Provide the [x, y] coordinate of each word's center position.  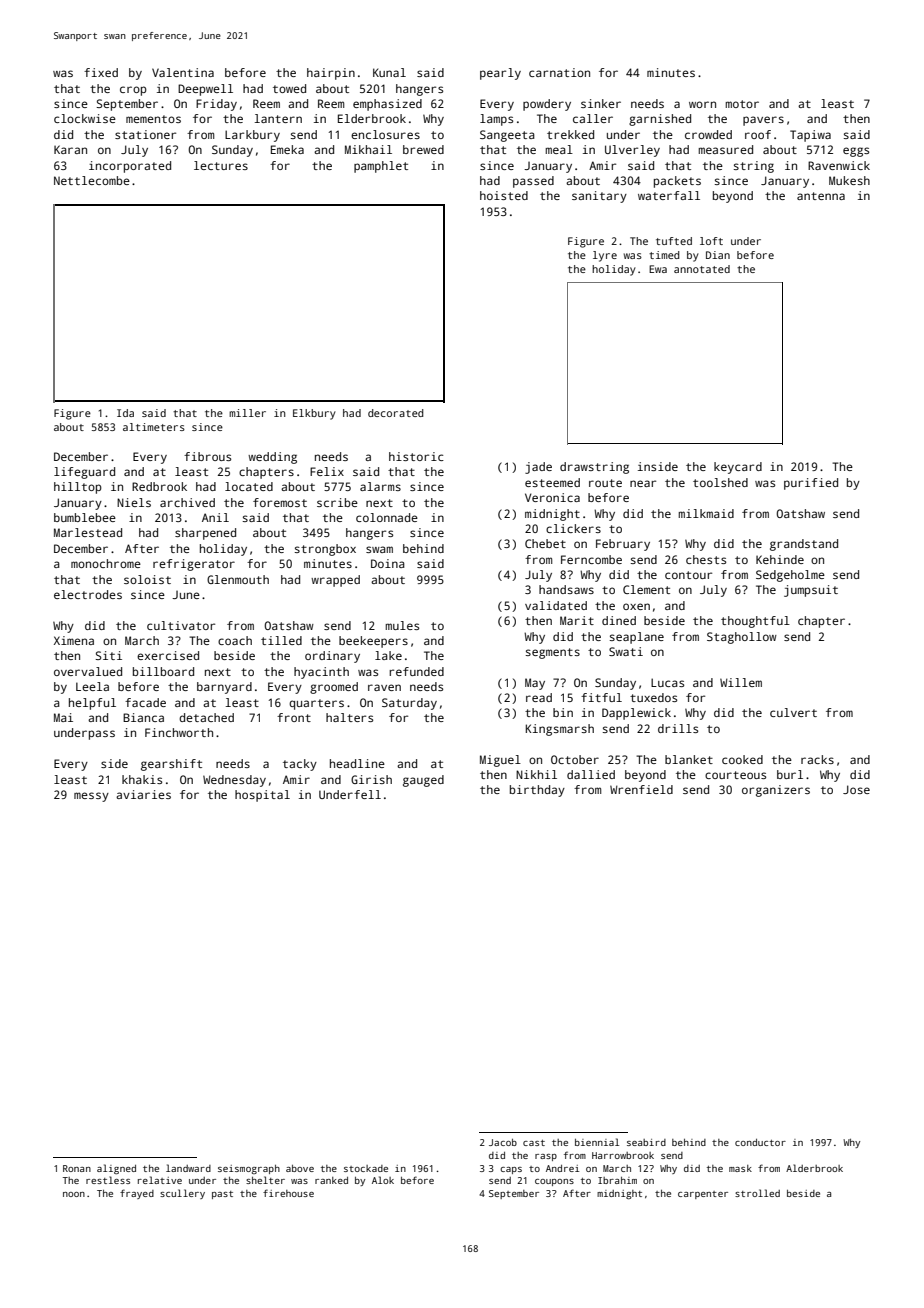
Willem [741, 682]
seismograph [249, 1169]
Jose [856, 789]
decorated [396, 413]
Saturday [409, 704]
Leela [92, 686]
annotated [702, 269]
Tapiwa [810, 136]
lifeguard [84, 473]
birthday [537, 791]
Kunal [389, 72]
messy [91, 797]
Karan [70, 149]
